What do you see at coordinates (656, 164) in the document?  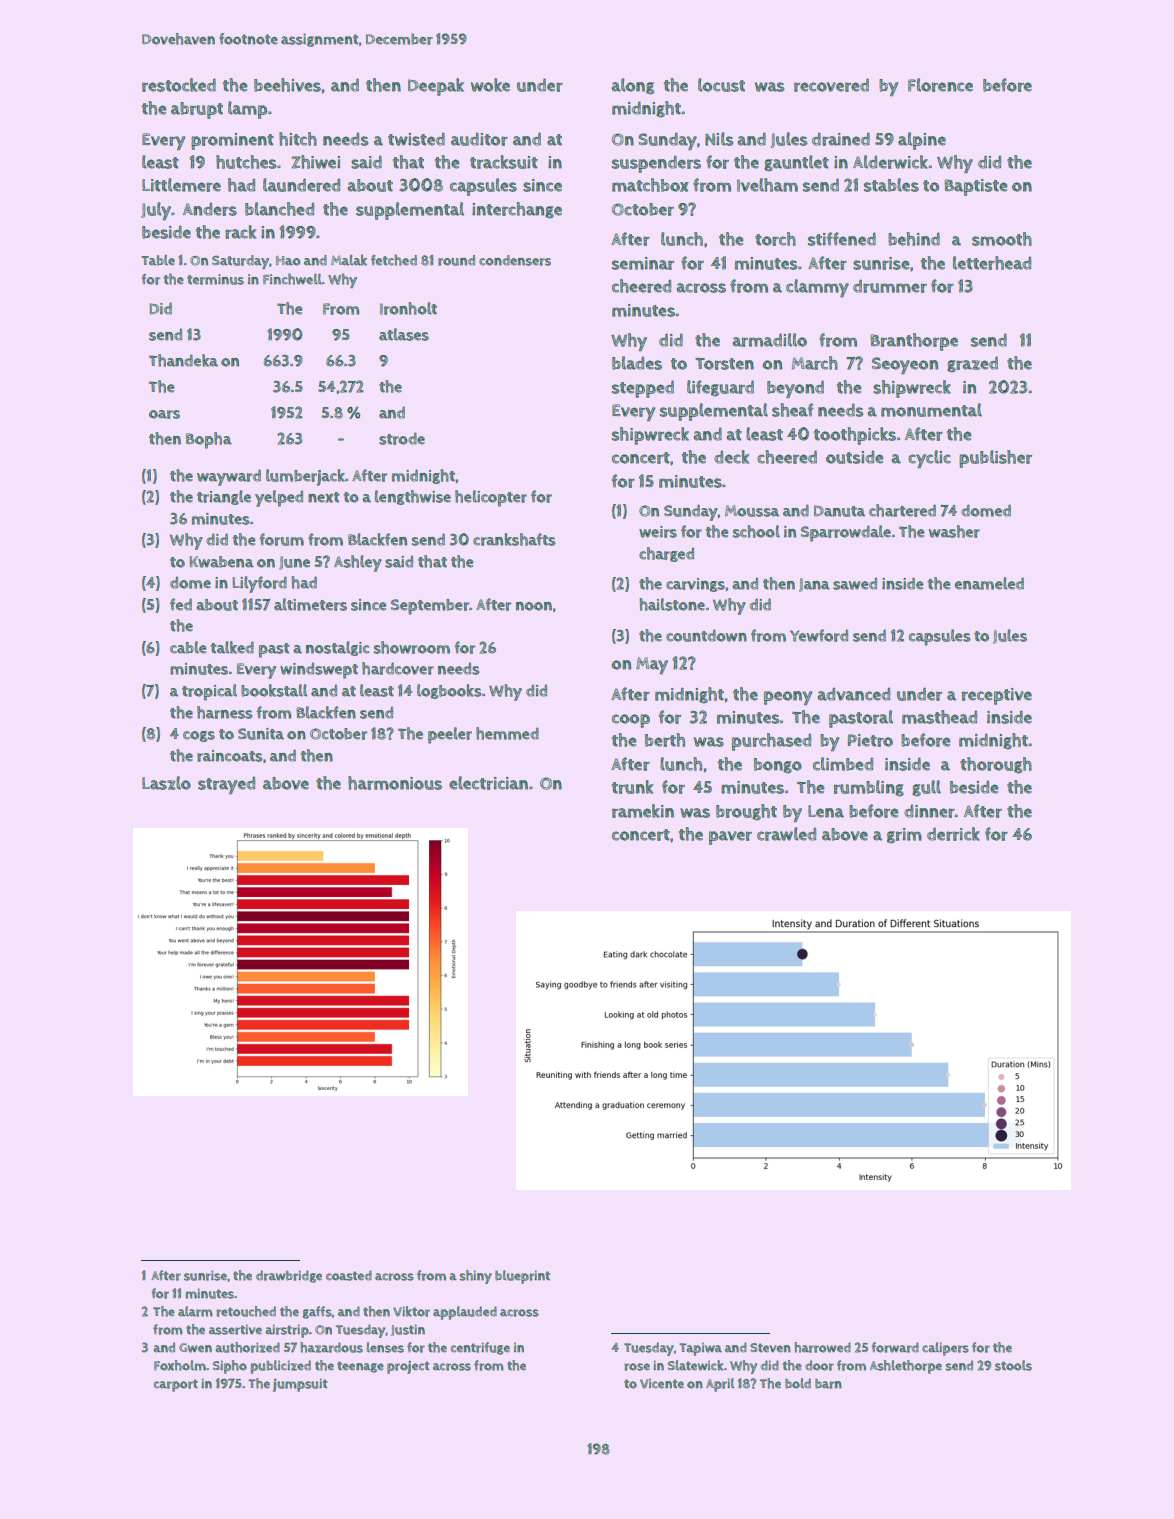 I see `suspenders` at bounding box center [656, 164].
